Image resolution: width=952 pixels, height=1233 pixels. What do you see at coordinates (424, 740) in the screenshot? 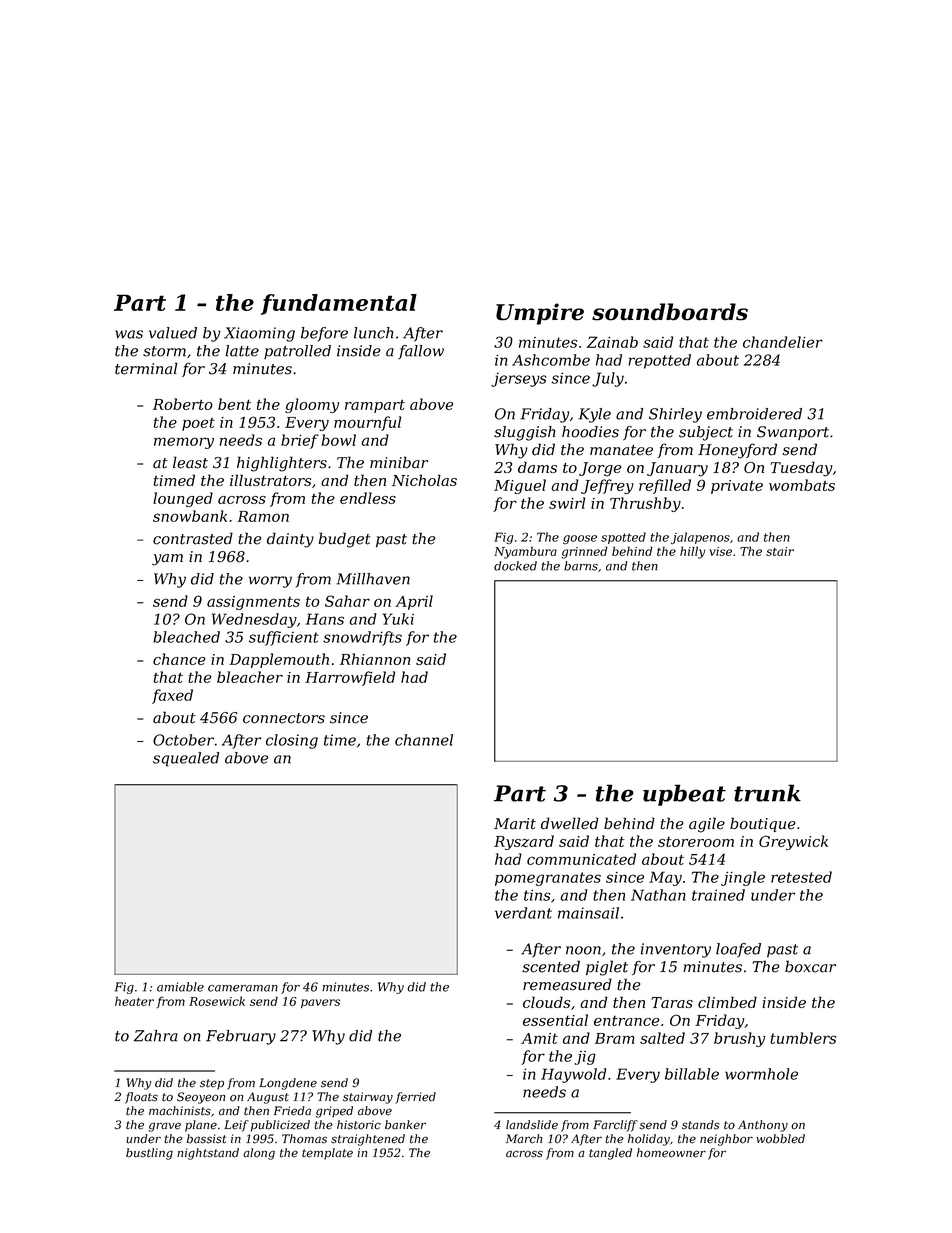
I see `channel` at bounding box center [424, 740].
